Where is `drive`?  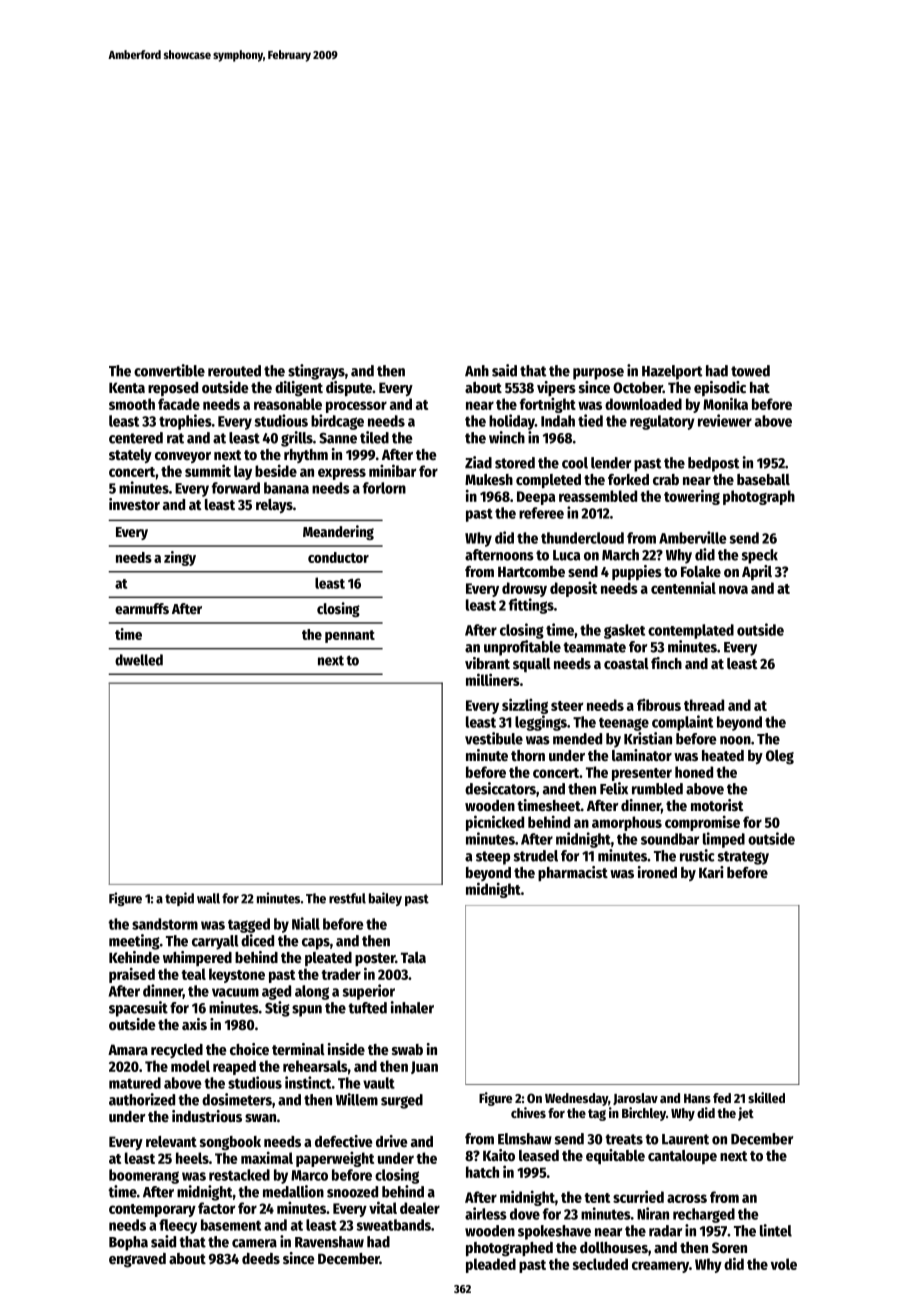
drive is located at coordinates (391, 1141).
